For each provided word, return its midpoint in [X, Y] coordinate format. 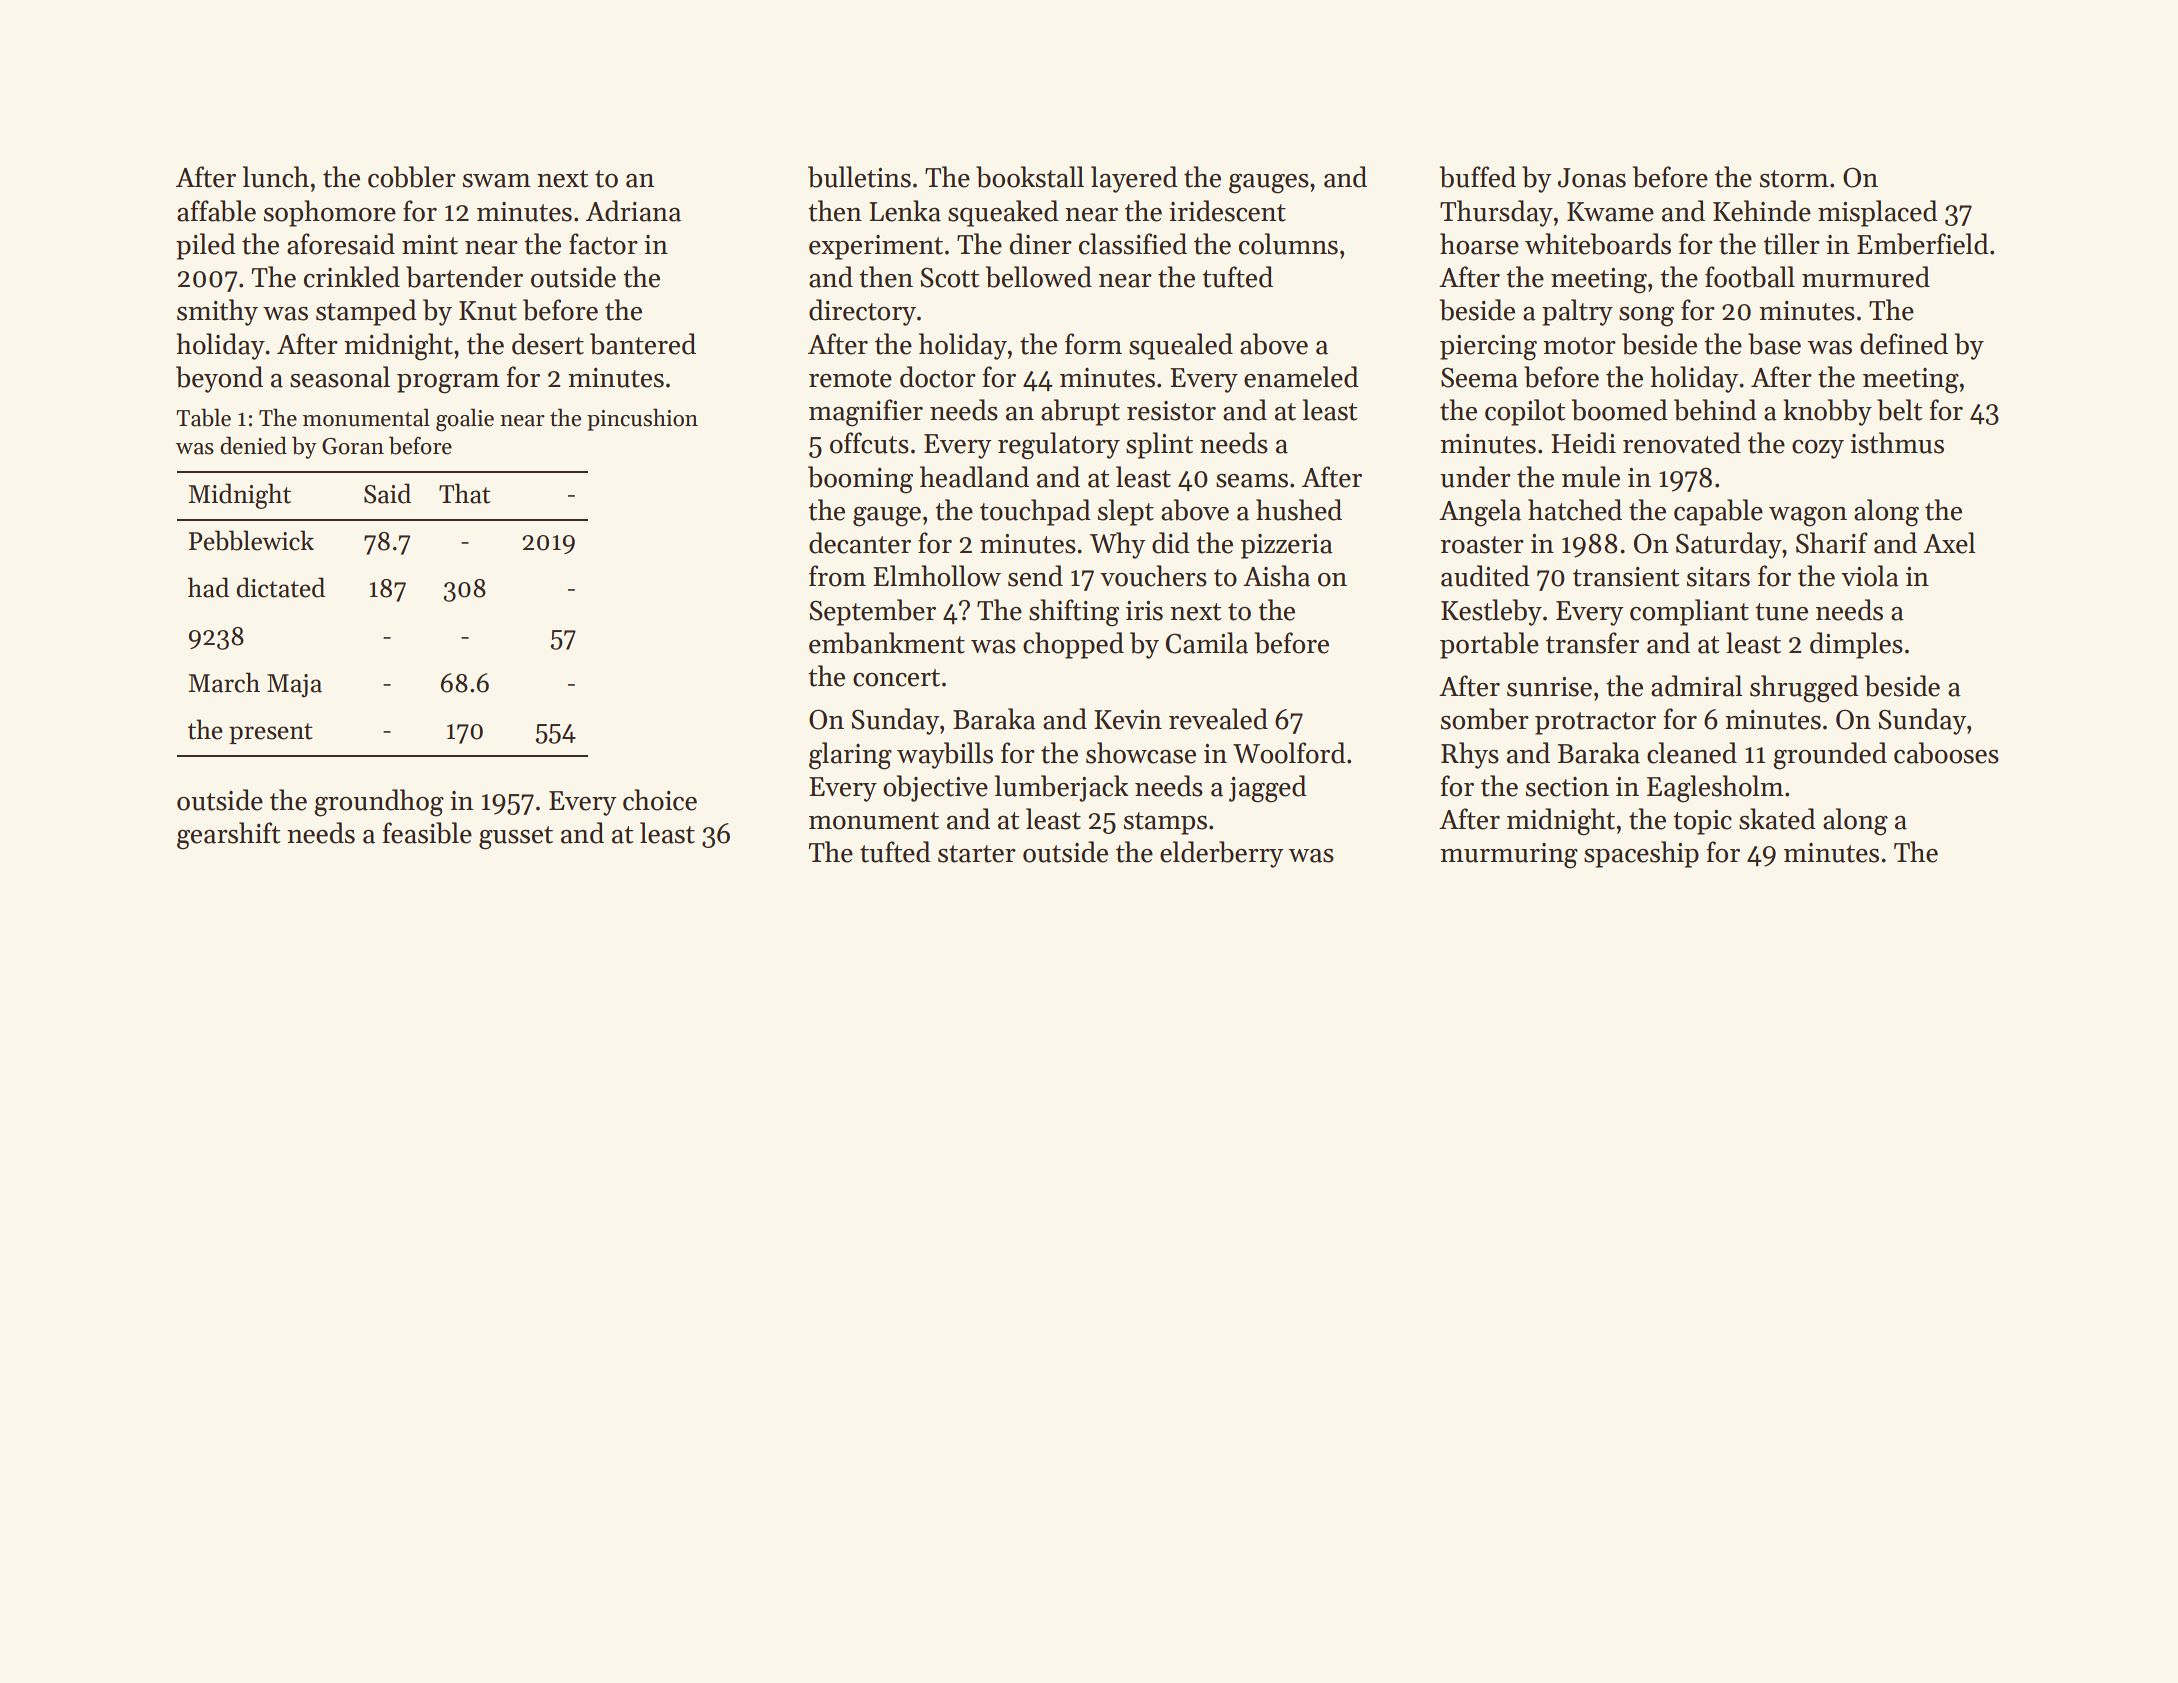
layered [1134, 179]
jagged [1268, 789]
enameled [1301, 377]
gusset [516, 838]
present [271, 733]
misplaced [1878, 213]
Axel [1949, 543]
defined [1904, 344]
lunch [276, 177]
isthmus [1897, 443]
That [465, 493]
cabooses [1946, 753]
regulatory [1059, 446]
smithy [217, 312]
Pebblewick [251, 540]
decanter [860, 543]
